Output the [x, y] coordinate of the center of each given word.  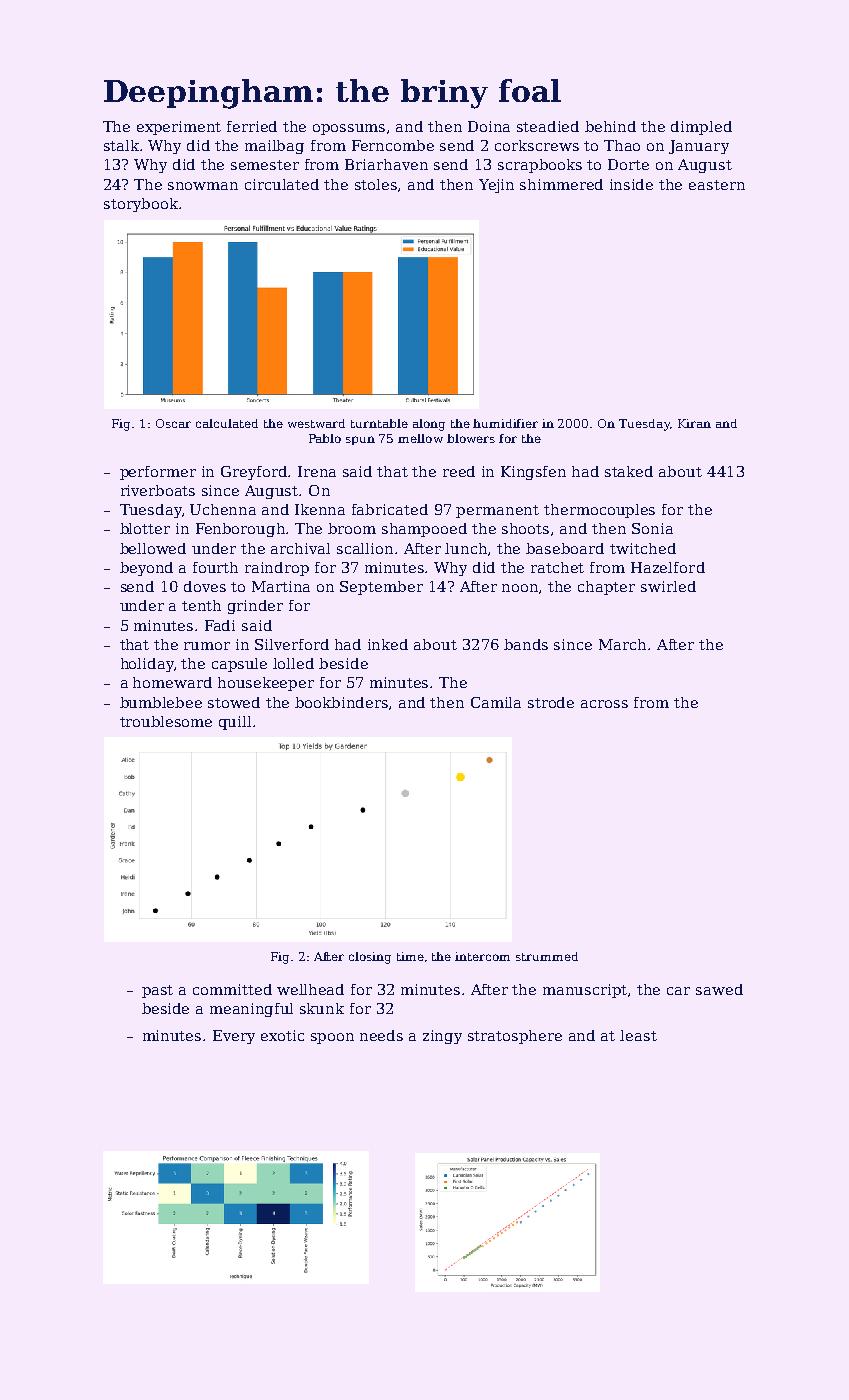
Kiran [694, 423]
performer [158, 473]
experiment [179, 128]
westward [316, 423]
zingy [442, 1037]
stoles [376, 184]
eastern [717, 185]
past [157, 991]
